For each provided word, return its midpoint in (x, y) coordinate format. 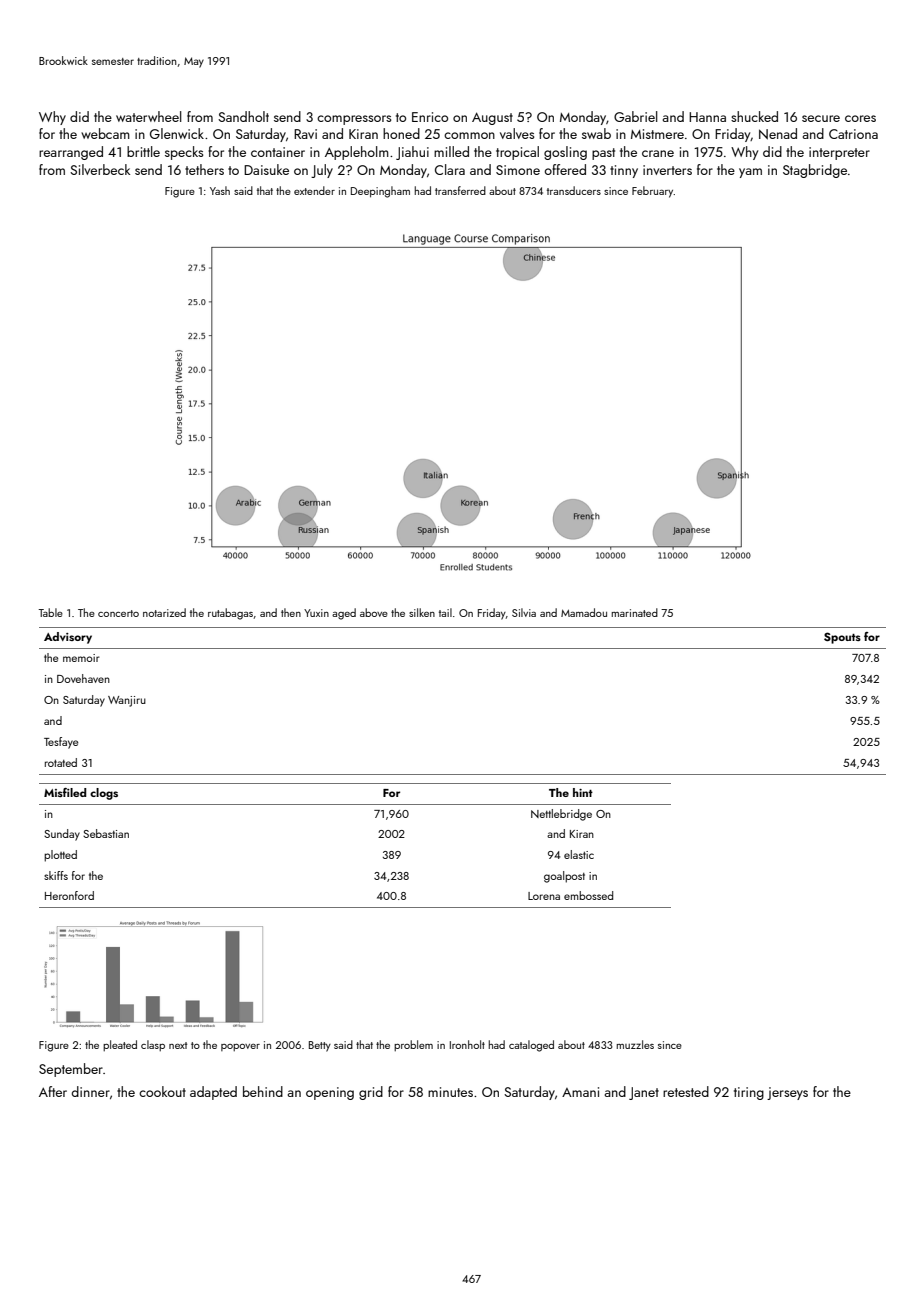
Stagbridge (815, 171)
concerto (118, 613)
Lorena (544, 896)
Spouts (842, 638)
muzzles (635, 1044)
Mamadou (584, 612)
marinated (635, 612)
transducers (574, 190)
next (178, 1045)
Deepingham (380, 192)
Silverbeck (100, 169)
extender (314, 190)
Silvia (524, 612)
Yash (220, 190)
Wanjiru (127, 701)
